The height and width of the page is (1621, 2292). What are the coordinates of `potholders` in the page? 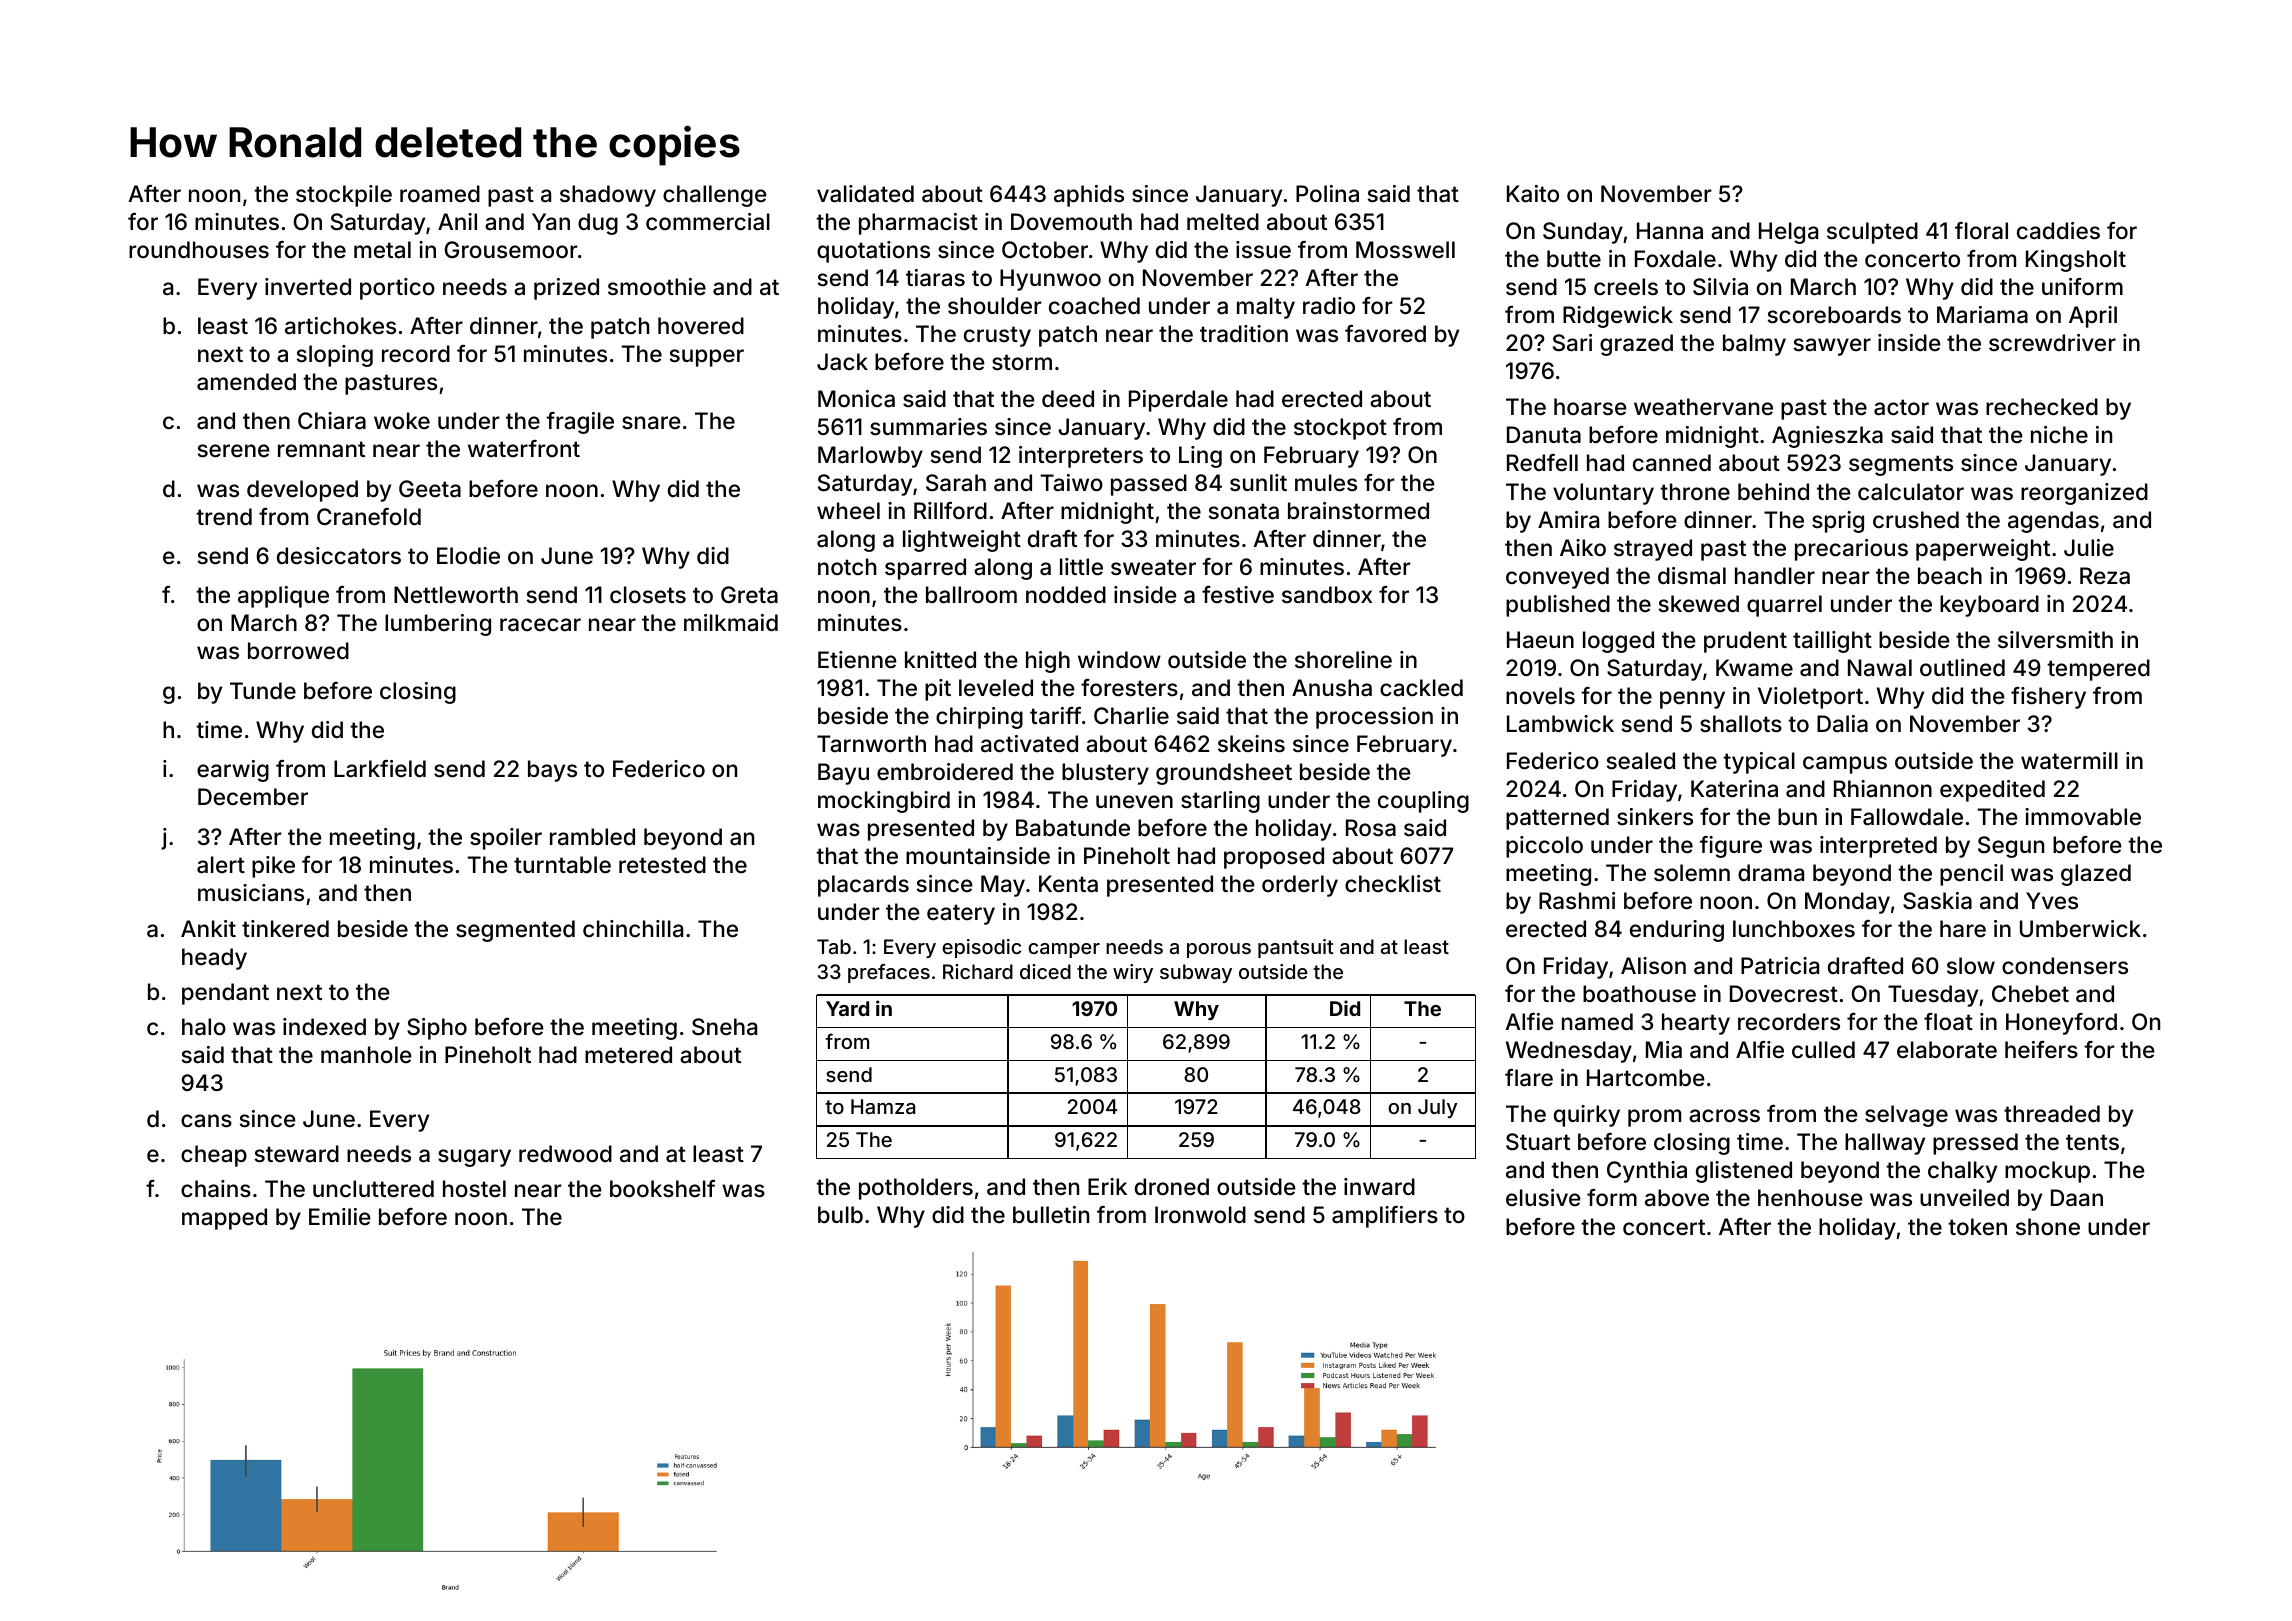 It's located at (916, 1189).
